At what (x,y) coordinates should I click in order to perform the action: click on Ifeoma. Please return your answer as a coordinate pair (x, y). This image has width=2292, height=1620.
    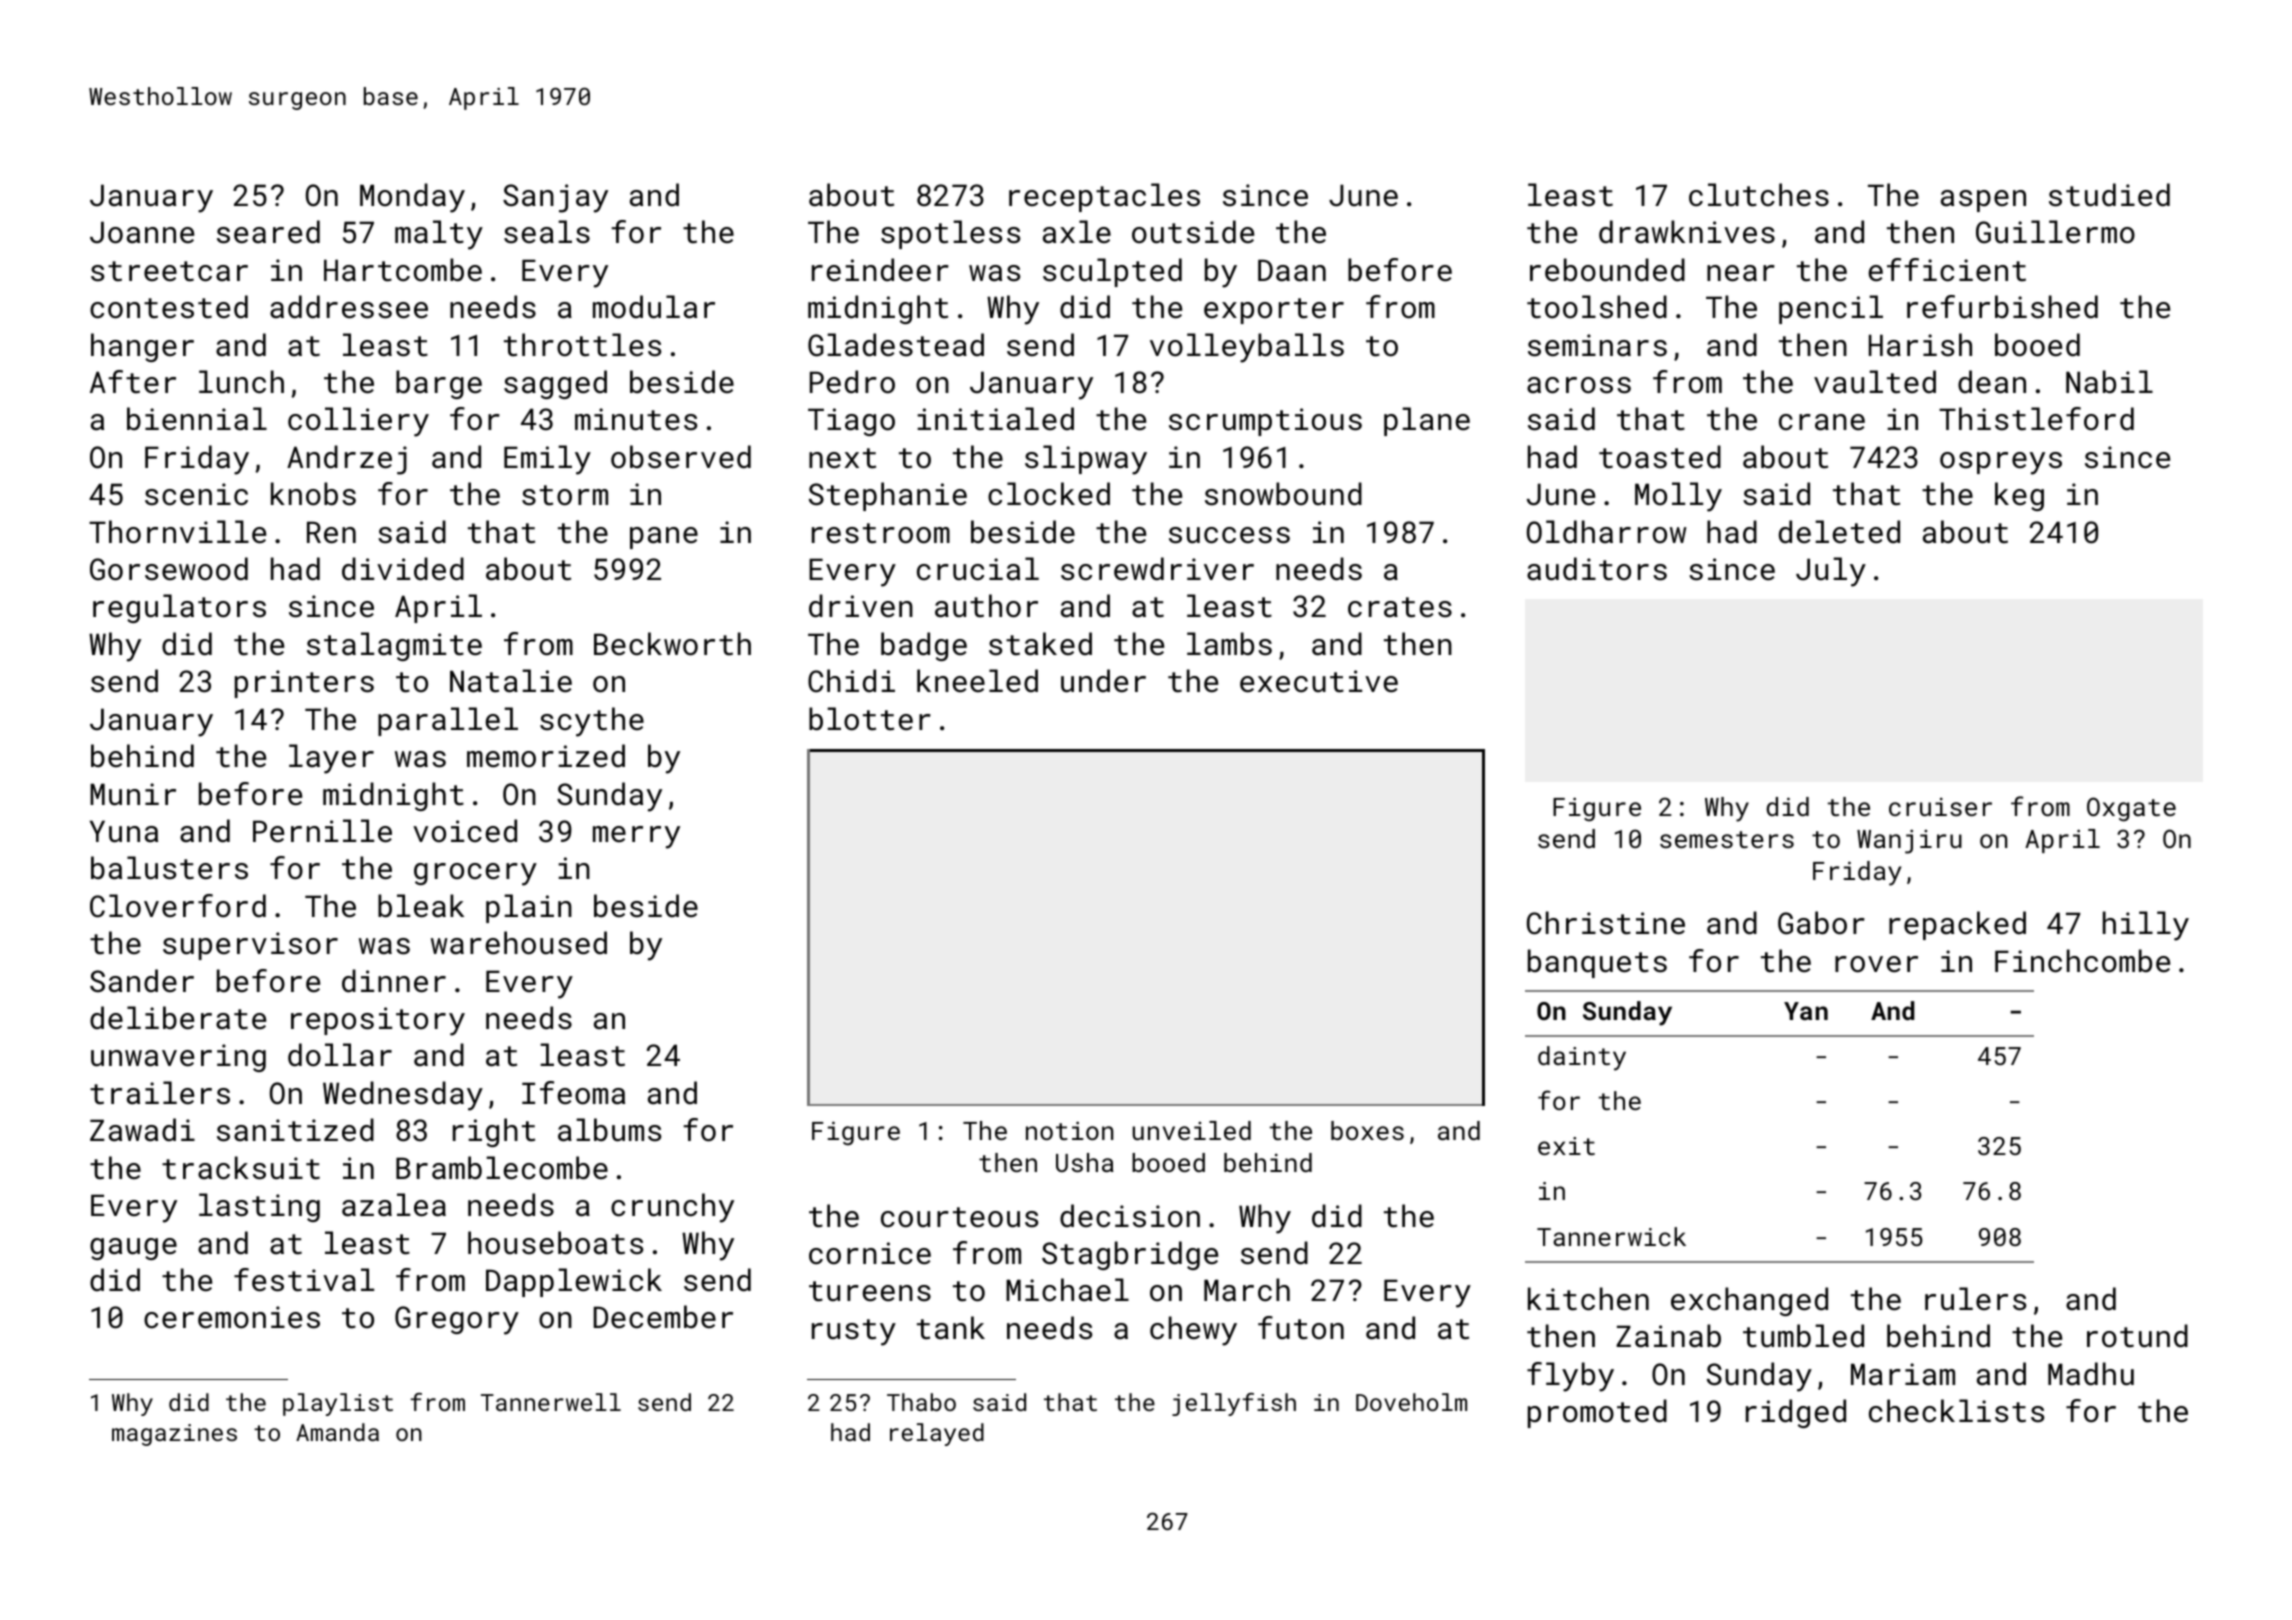
    Looking at the image, I should click on (573, 1093).
